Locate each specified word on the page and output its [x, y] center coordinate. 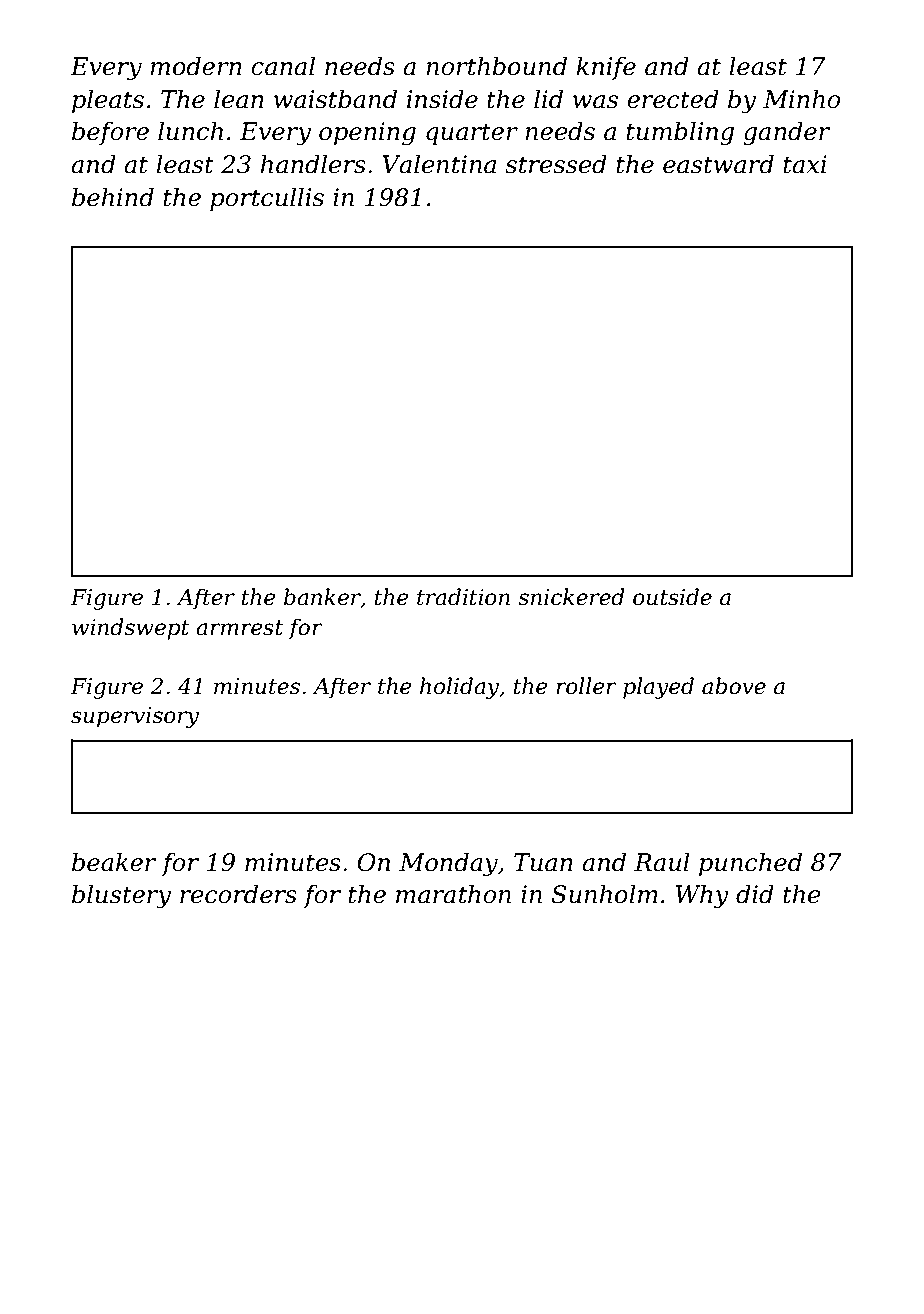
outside [672, 597]
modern [196, 66]
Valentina [439, 164]
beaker [114, 862]
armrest [239, 628]
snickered [571, 597]
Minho [801, 99]
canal [283, 66]
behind [113, 197]
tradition [463, 597]
